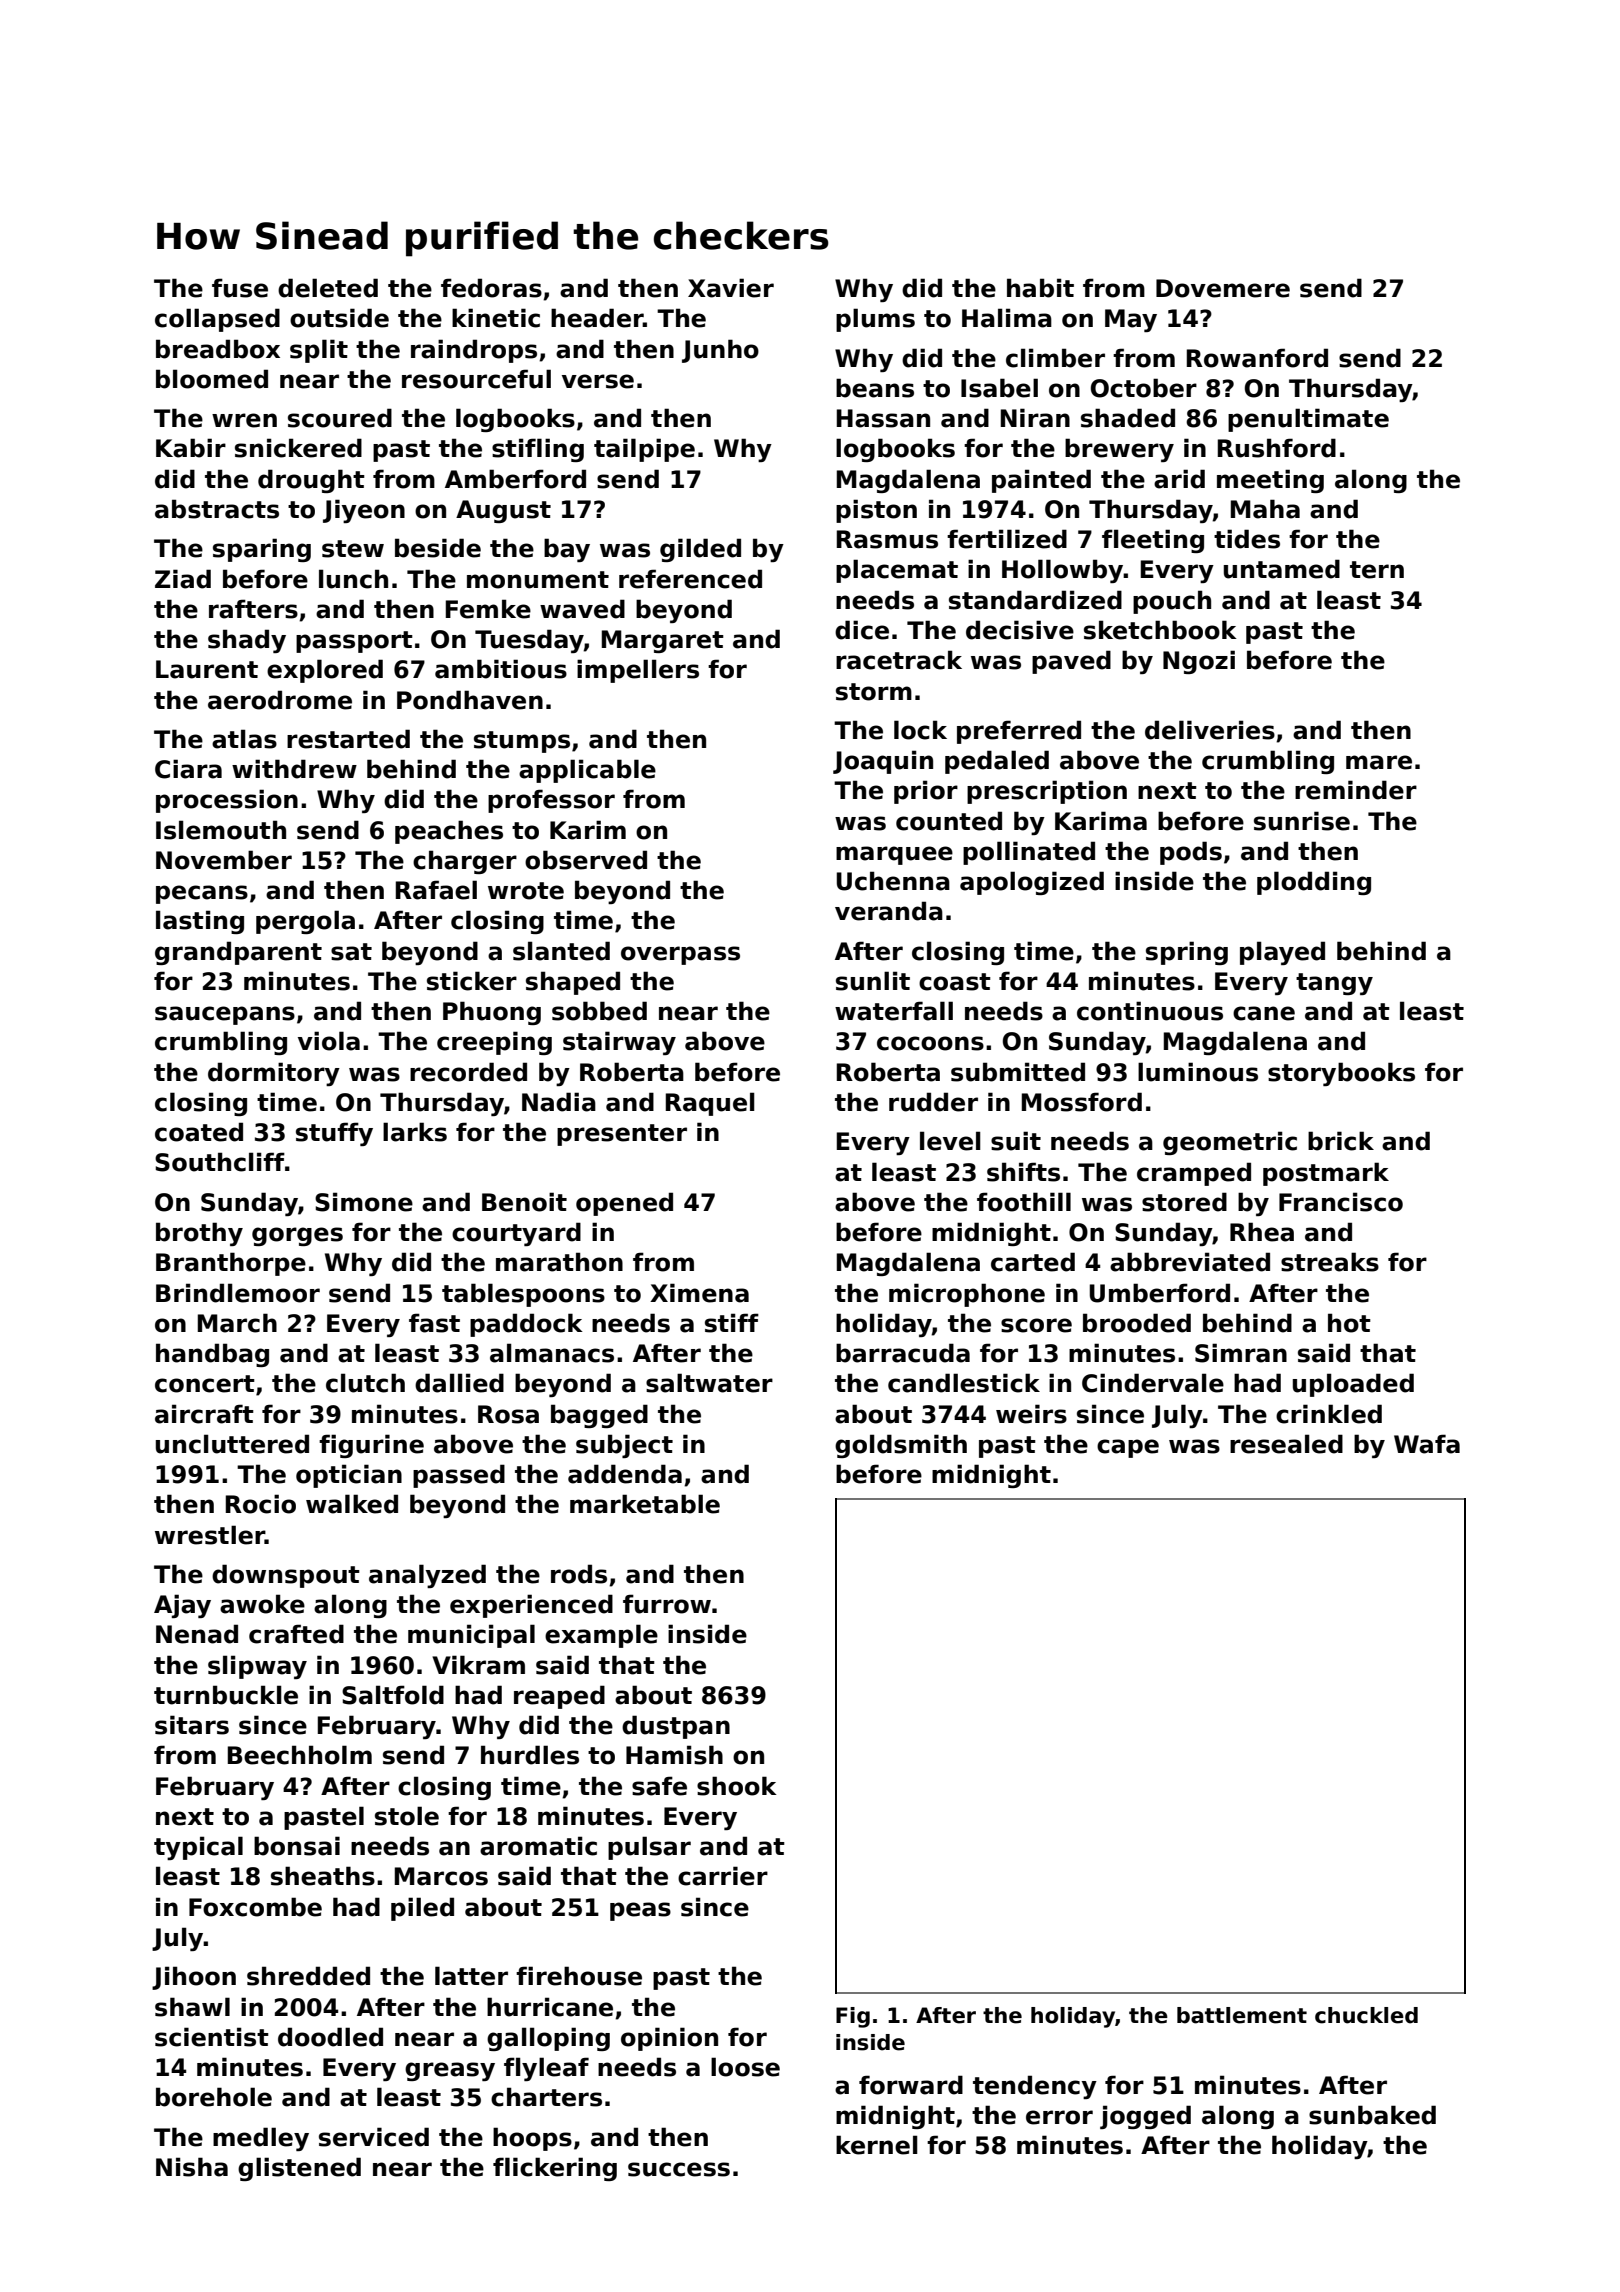 The image size is (1620, 2292). I want to click on Xavier, so click(731, 288).
